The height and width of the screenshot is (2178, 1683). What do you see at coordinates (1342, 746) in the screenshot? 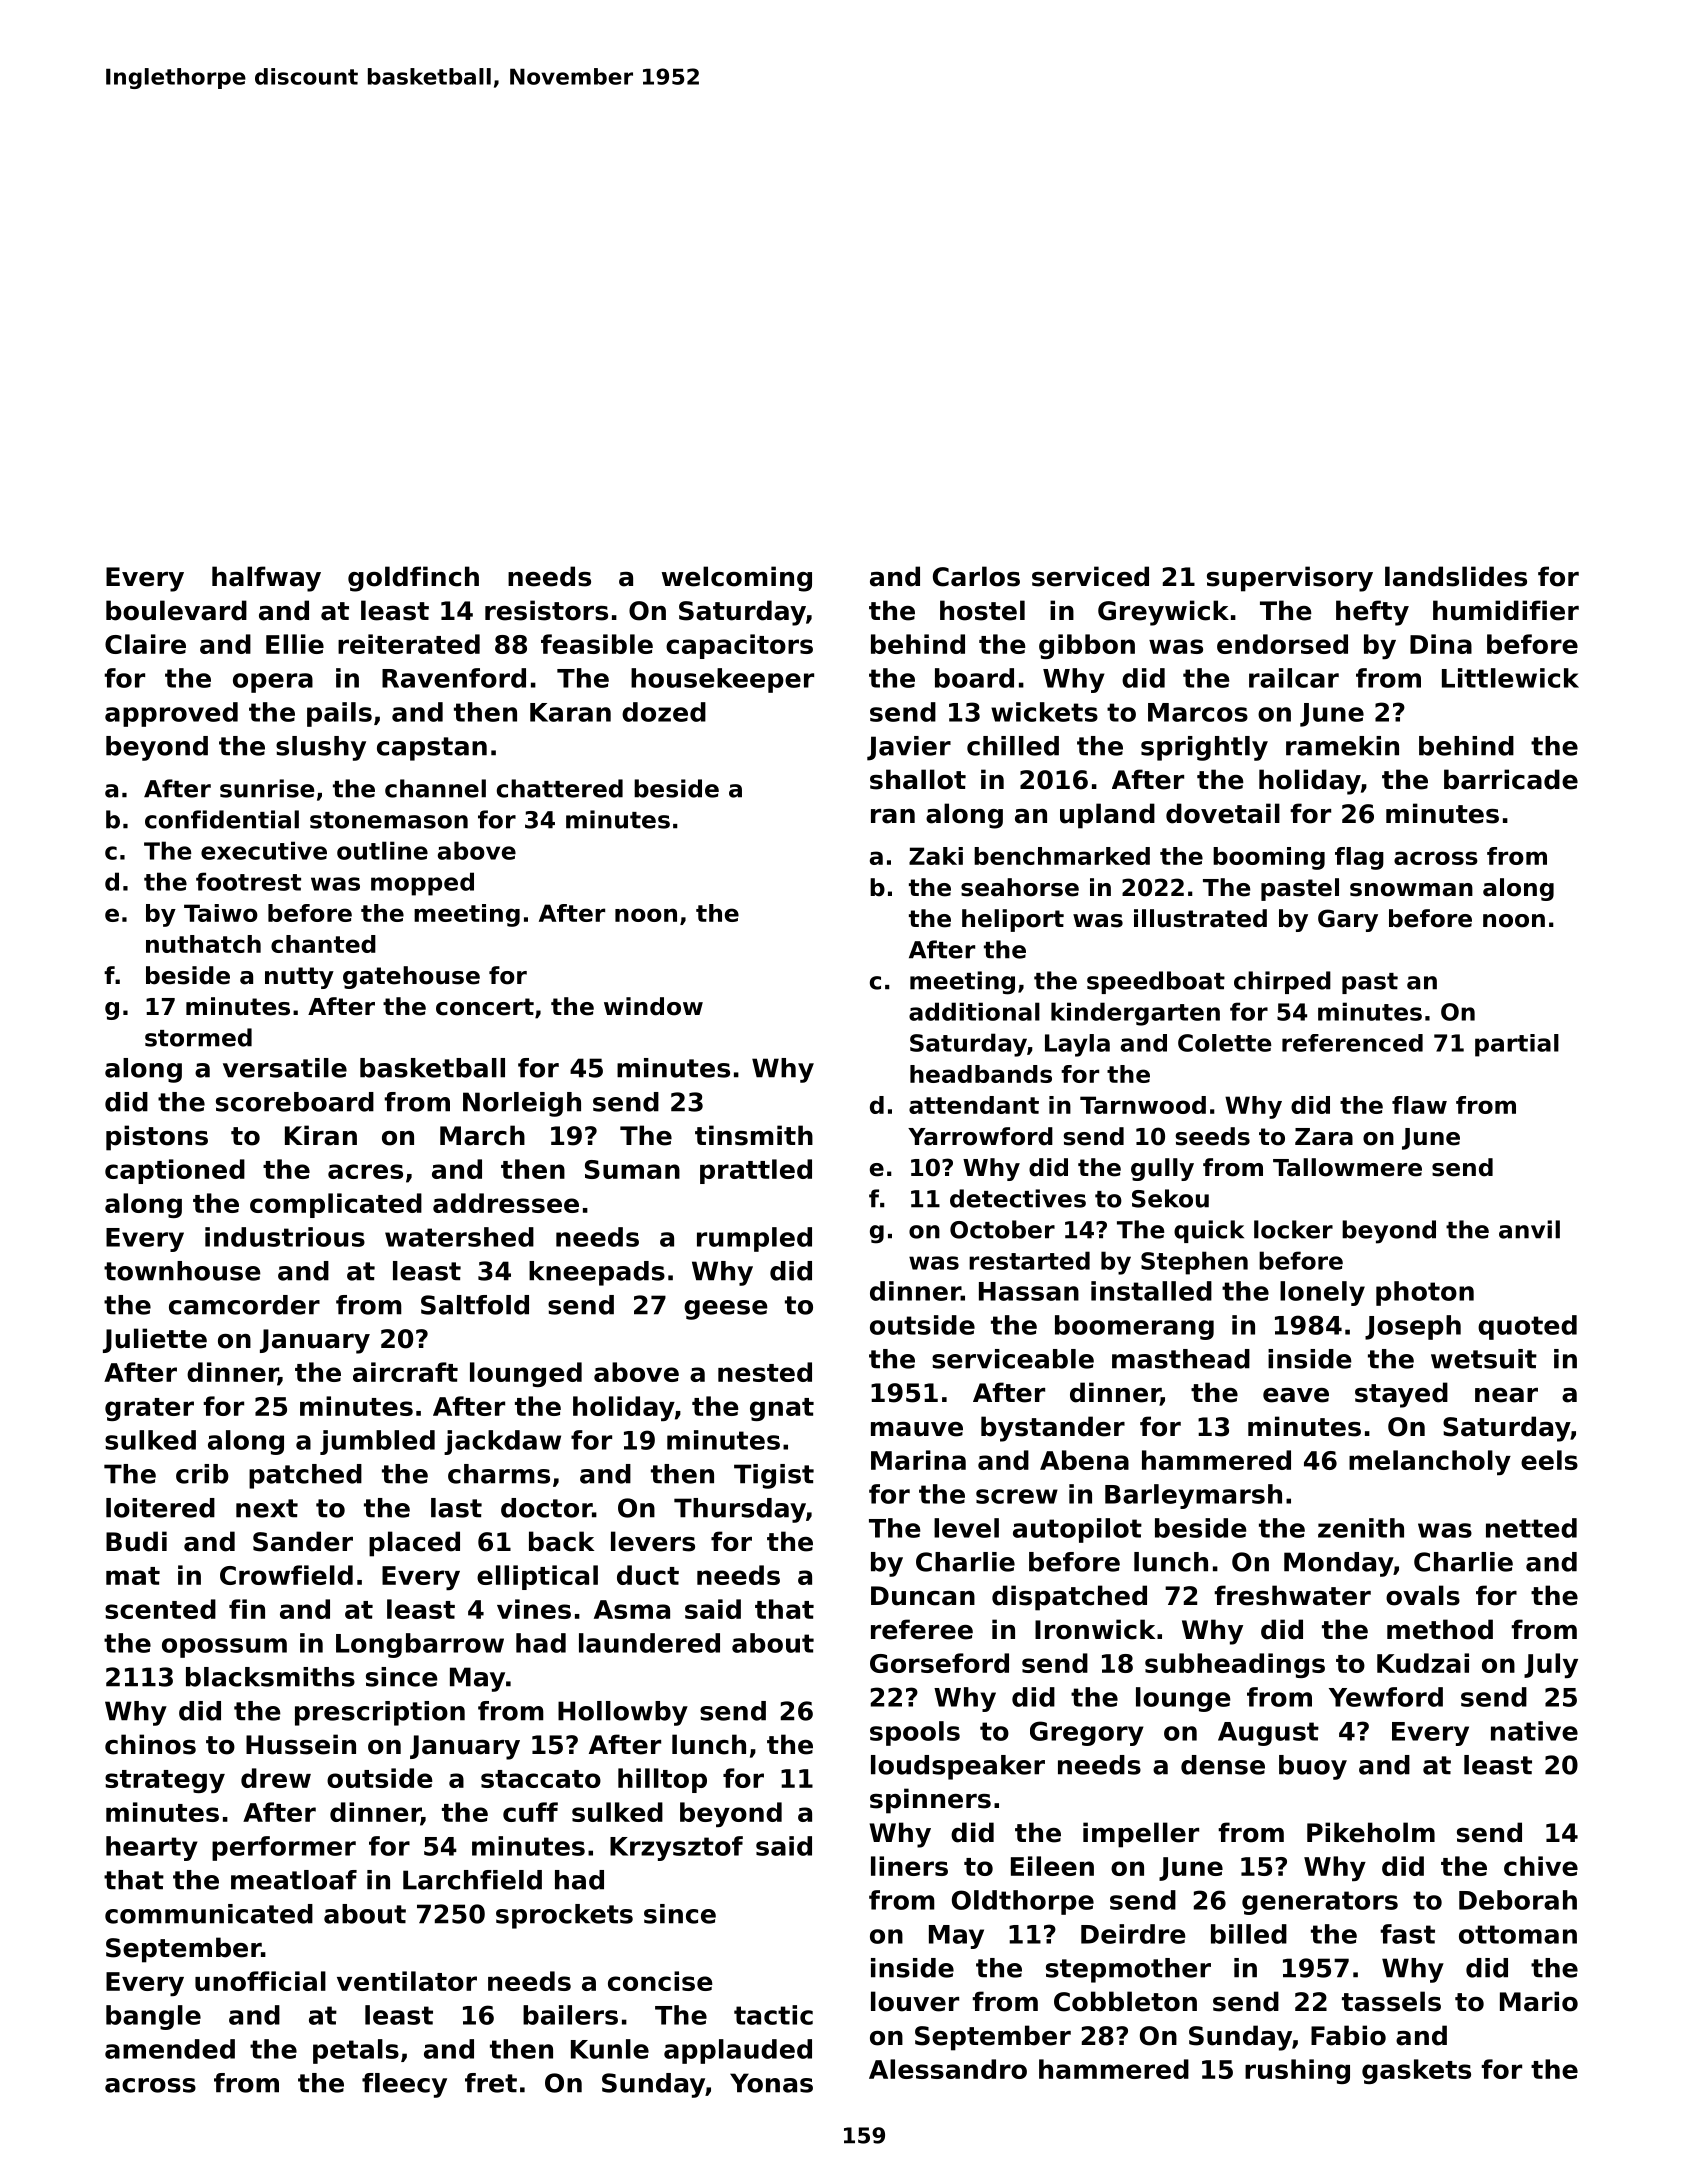
I see `ramekin` at bounding box center [1342, 746].
